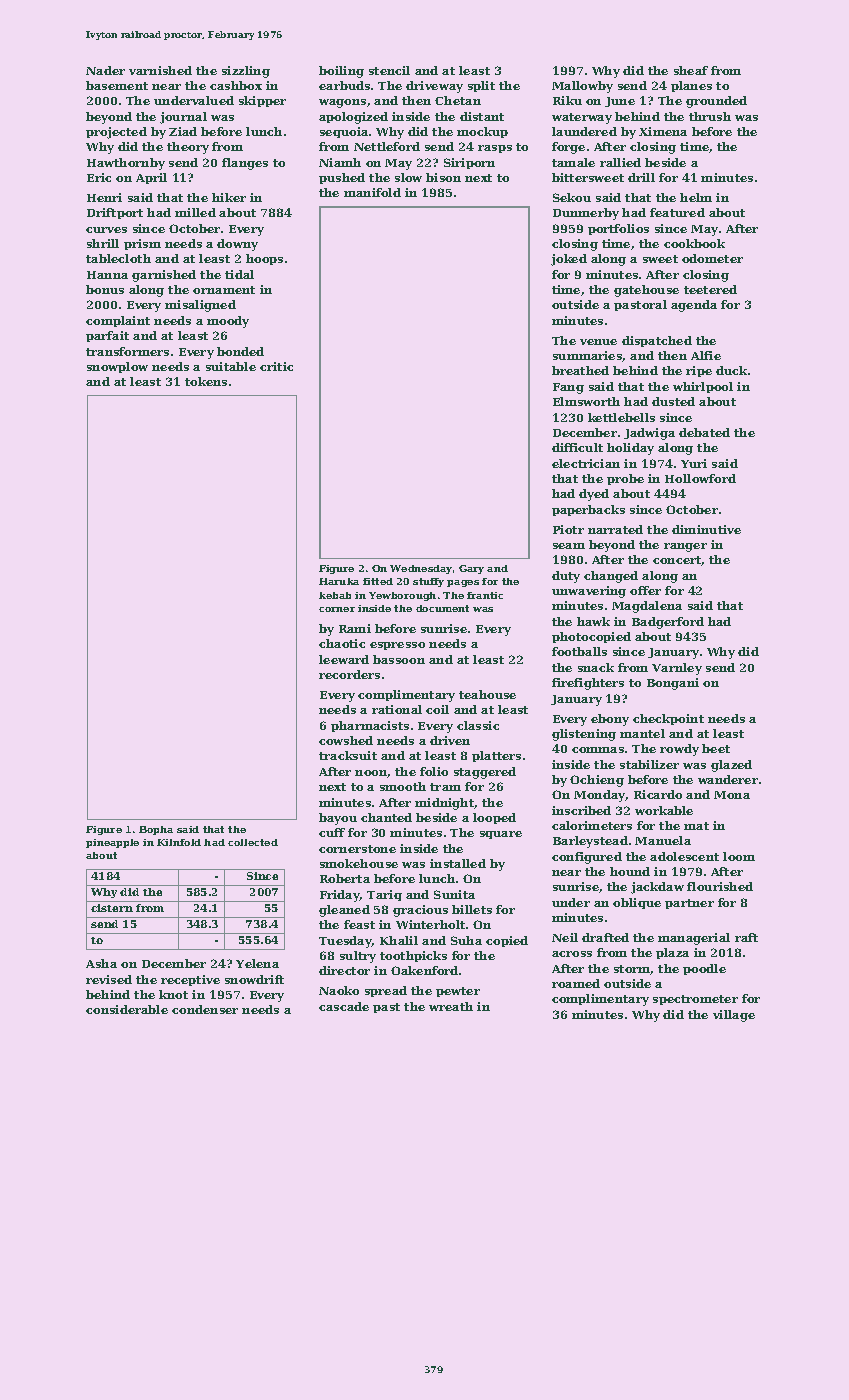 The image size is (849, 1400). What do you see at coordinates (205, 1009) in the screenshot?
I see `condenser` at bounding box center [205, 1009].
